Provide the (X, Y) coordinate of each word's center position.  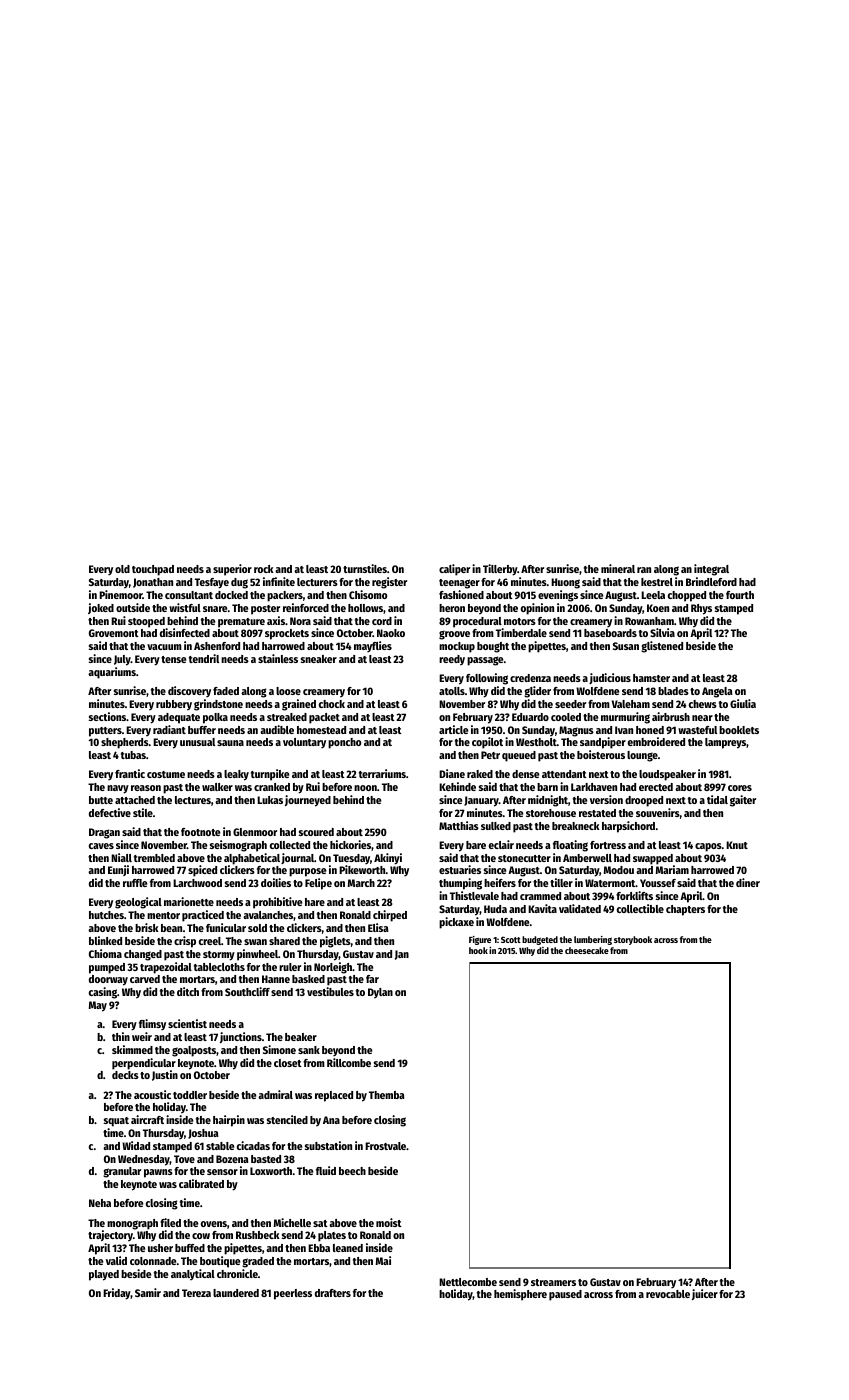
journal (297, 858)
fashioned (461, 594)
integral (711, 570)
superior (232, 570)
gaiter (743, 801)
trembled (154, 858)
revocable (668, 1294)
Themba (387, 1095)
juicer (705, 1294)
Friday (117, 1294)
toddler (190, 1095)
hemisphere (520, 1295)
